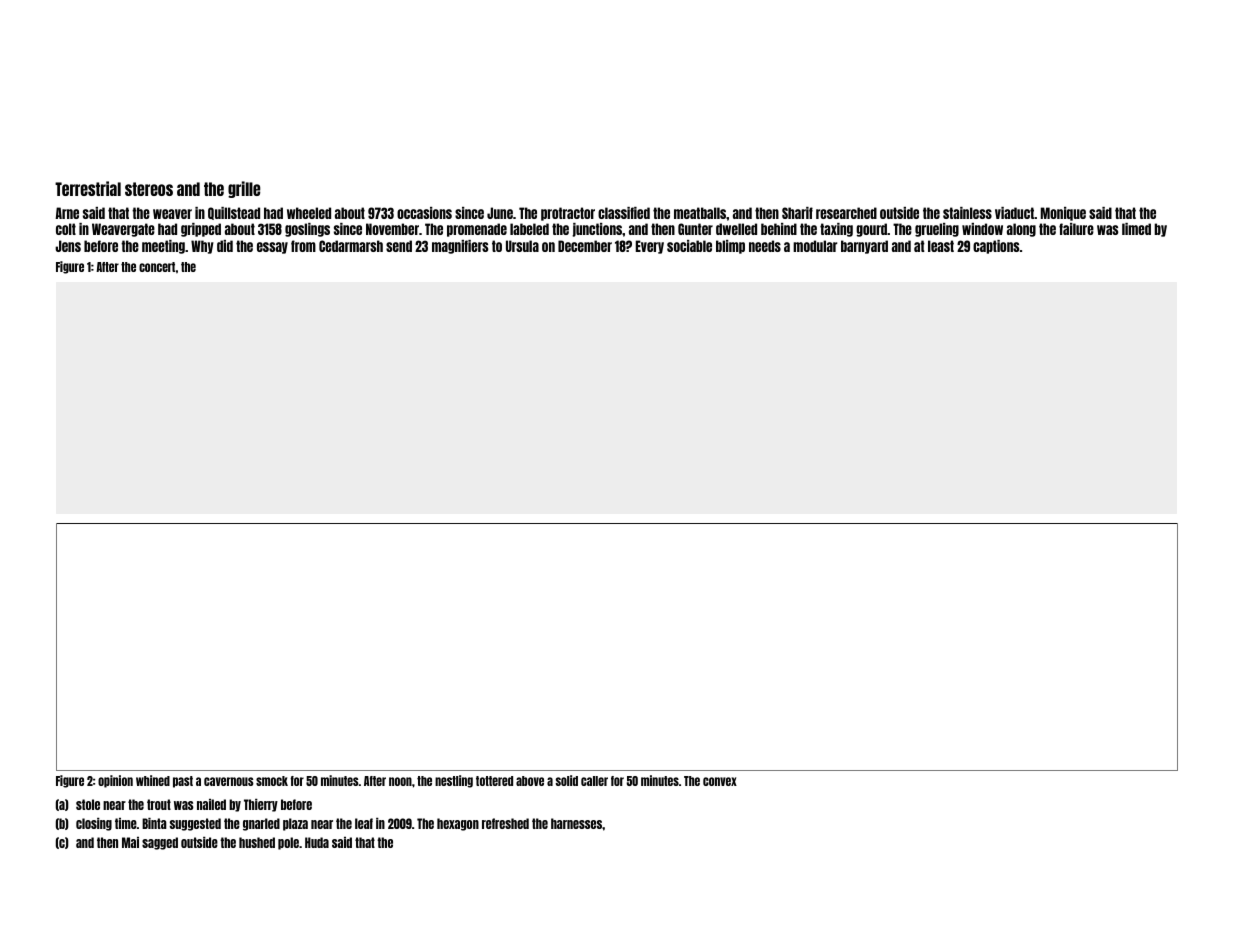 The image size is (1233, 952). Describe the element at coordinates (399, 246) in the screenshot. I see `send` at that location.
